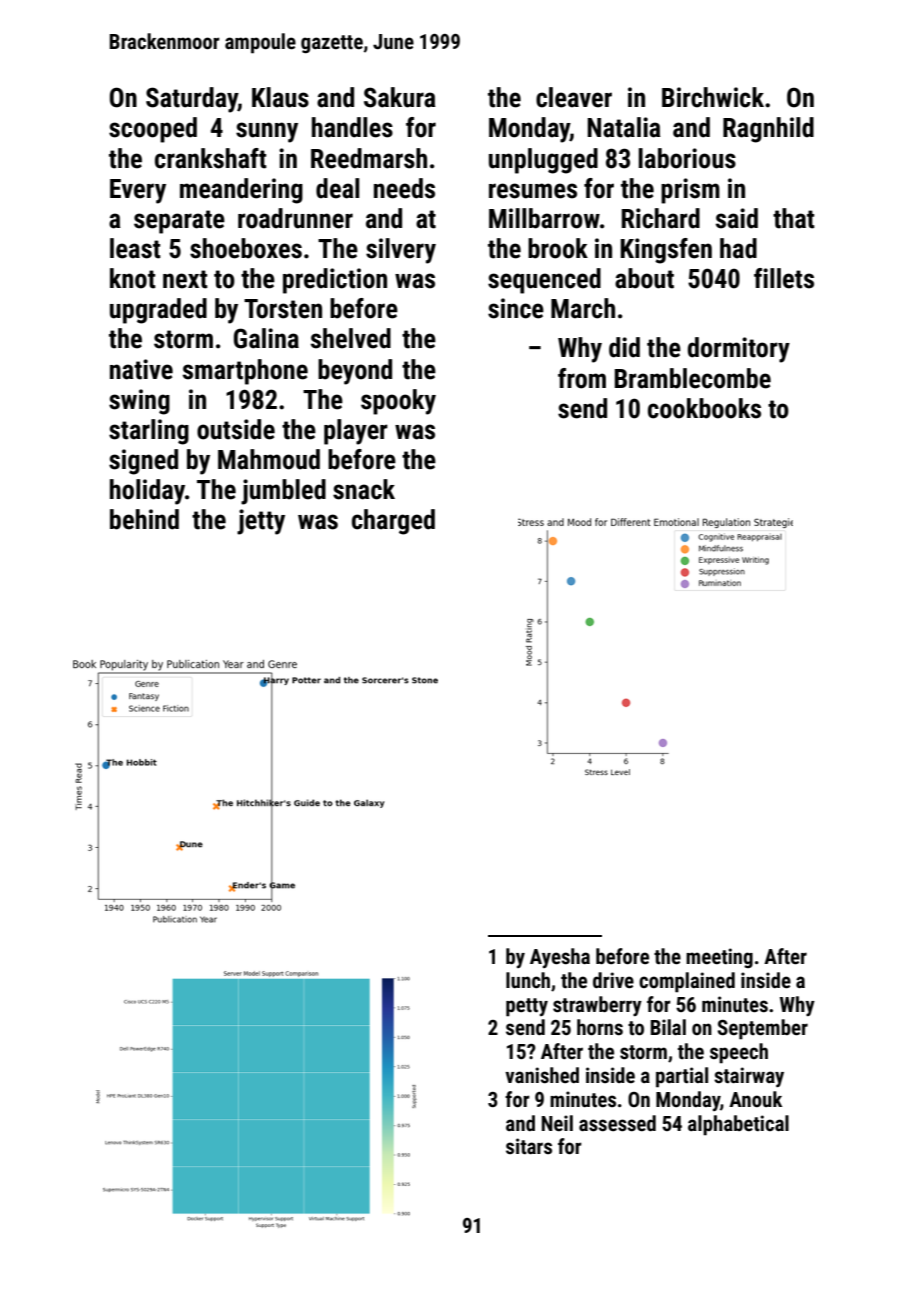 The width and height of the page is (924, 1311). I want to click on dormitory, so click(739, 350).
